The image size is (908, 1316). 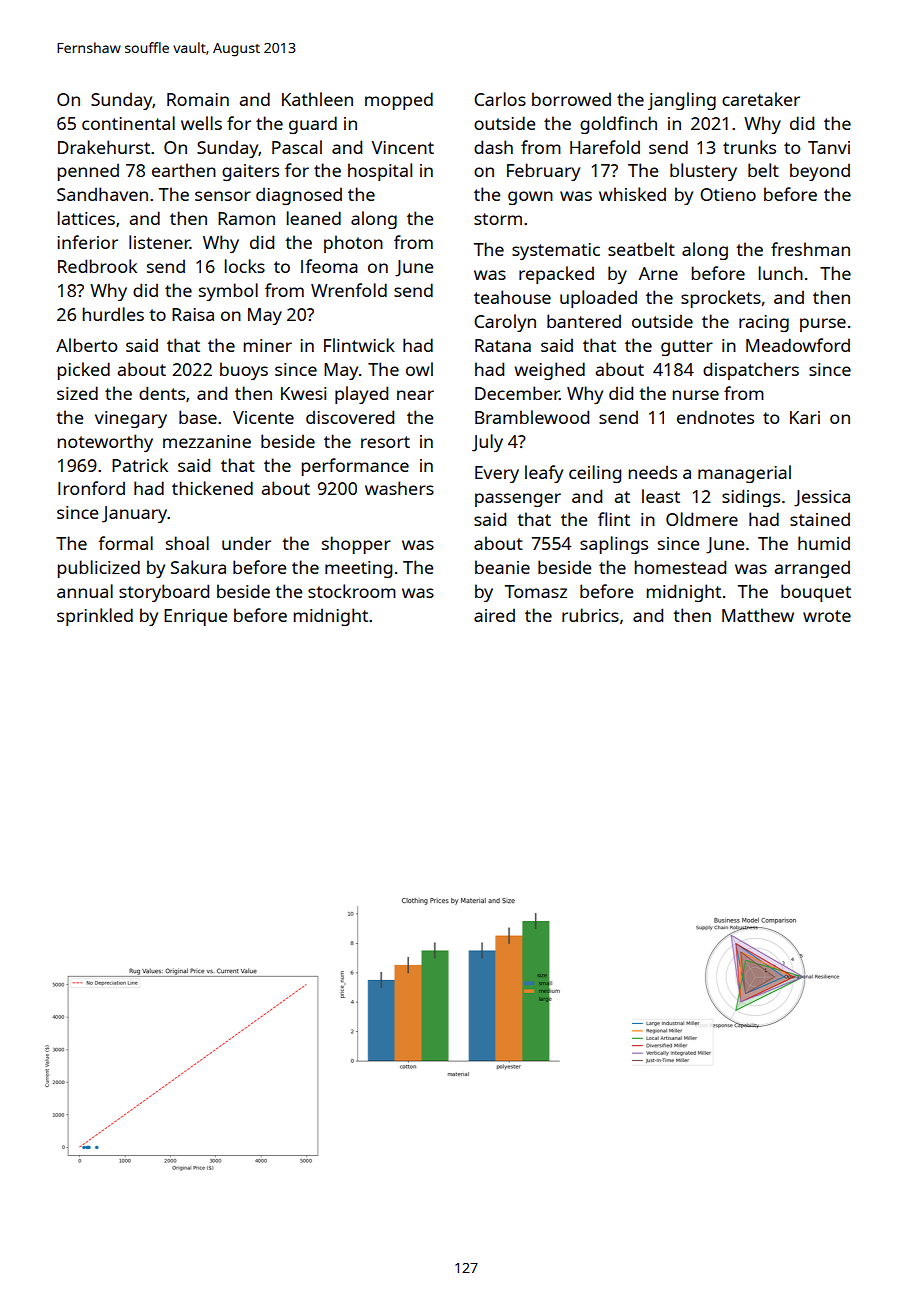 What do you see at coordinates (102, 194) in the screenshot?
I see `Sandhaven` at bounding box center [102, 194].
